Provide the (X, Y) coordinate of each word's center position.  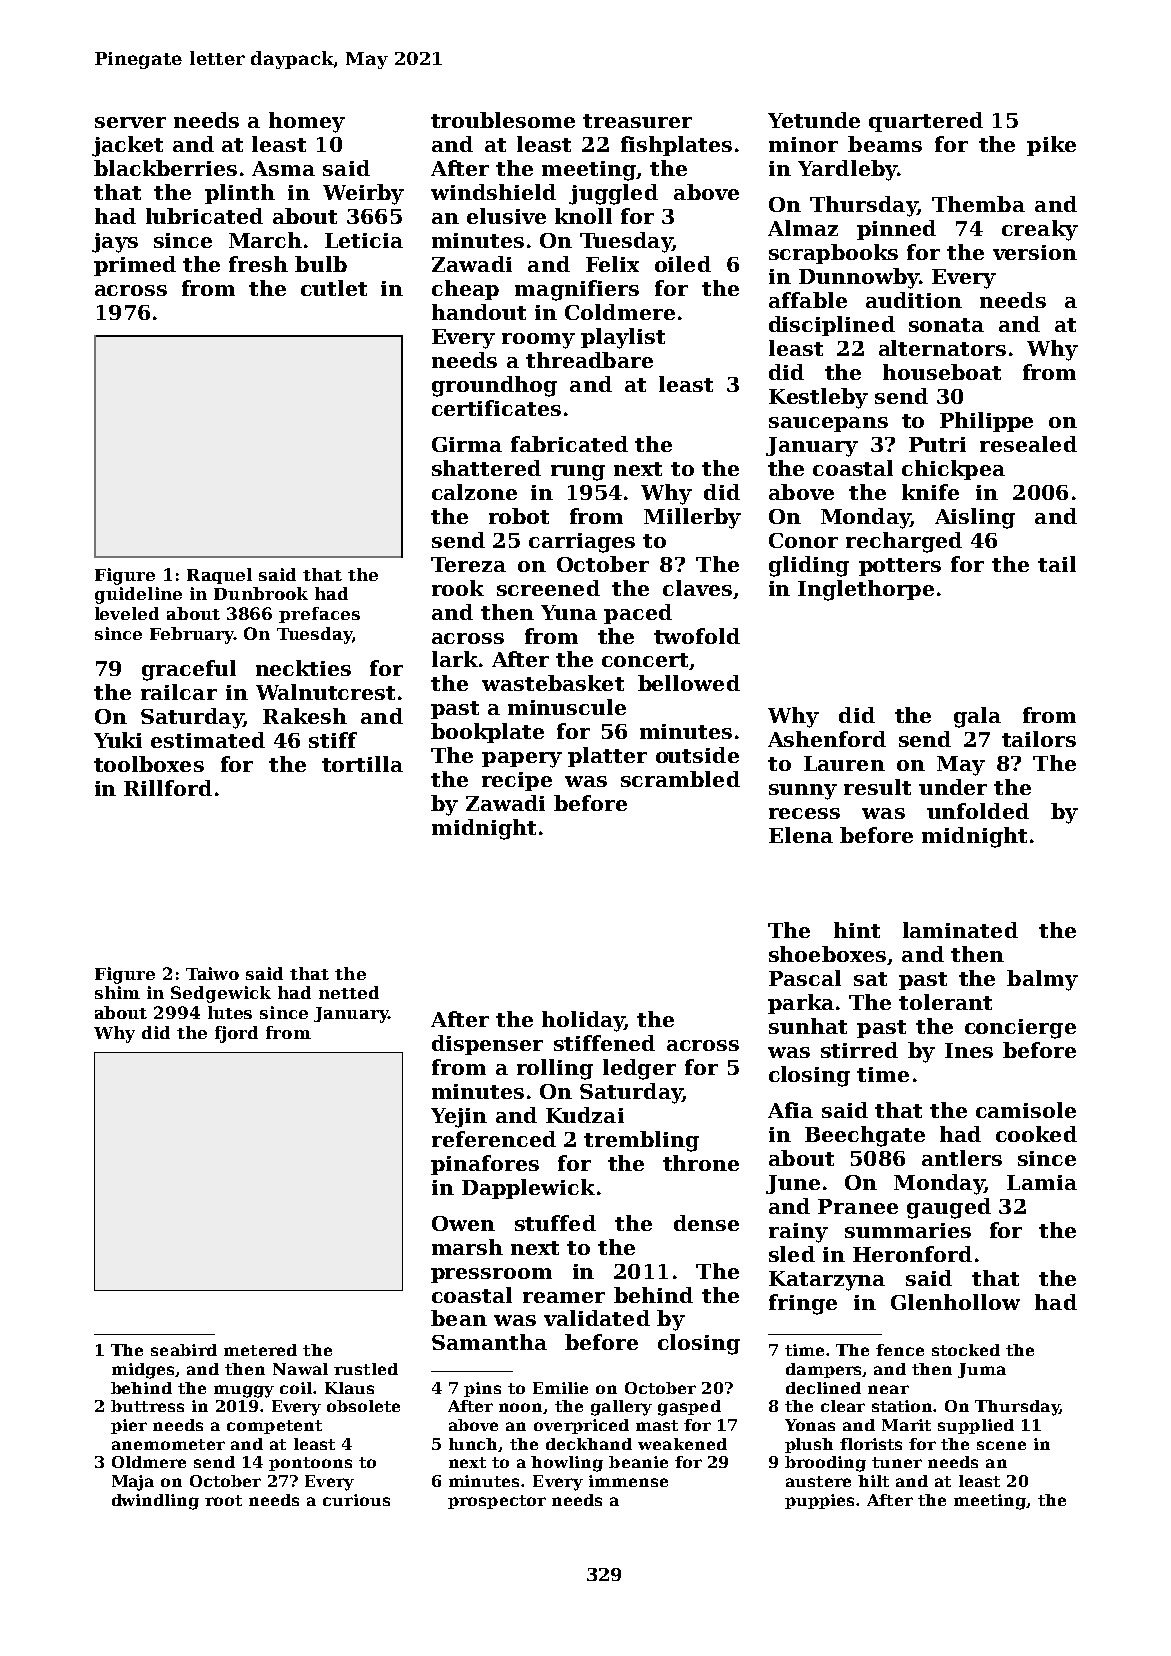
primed (135, 266)
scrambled (680, 779)
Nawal (300, 1369)
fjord (236, 1034)
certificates (496, 408)
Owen (463, 1223)
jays (115, 243)
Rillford (168, 788)
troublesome (503, 120)
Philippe (986, 422)
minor (803, 144)
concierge (1020, 1029)
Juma (982, 1370)
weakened (682, 1444)
